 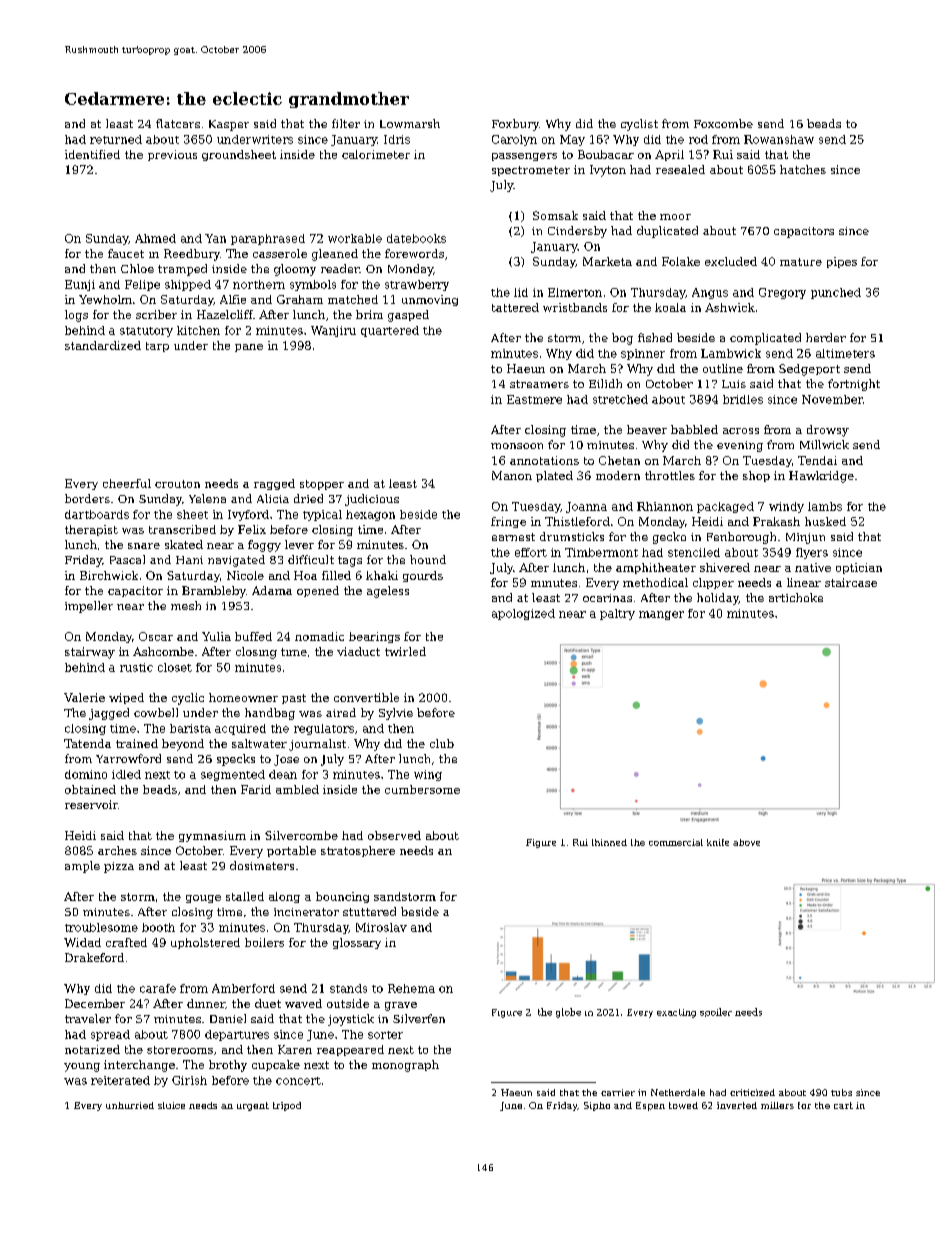 I want to click on Timbermont, so click(x=601, y=552).
